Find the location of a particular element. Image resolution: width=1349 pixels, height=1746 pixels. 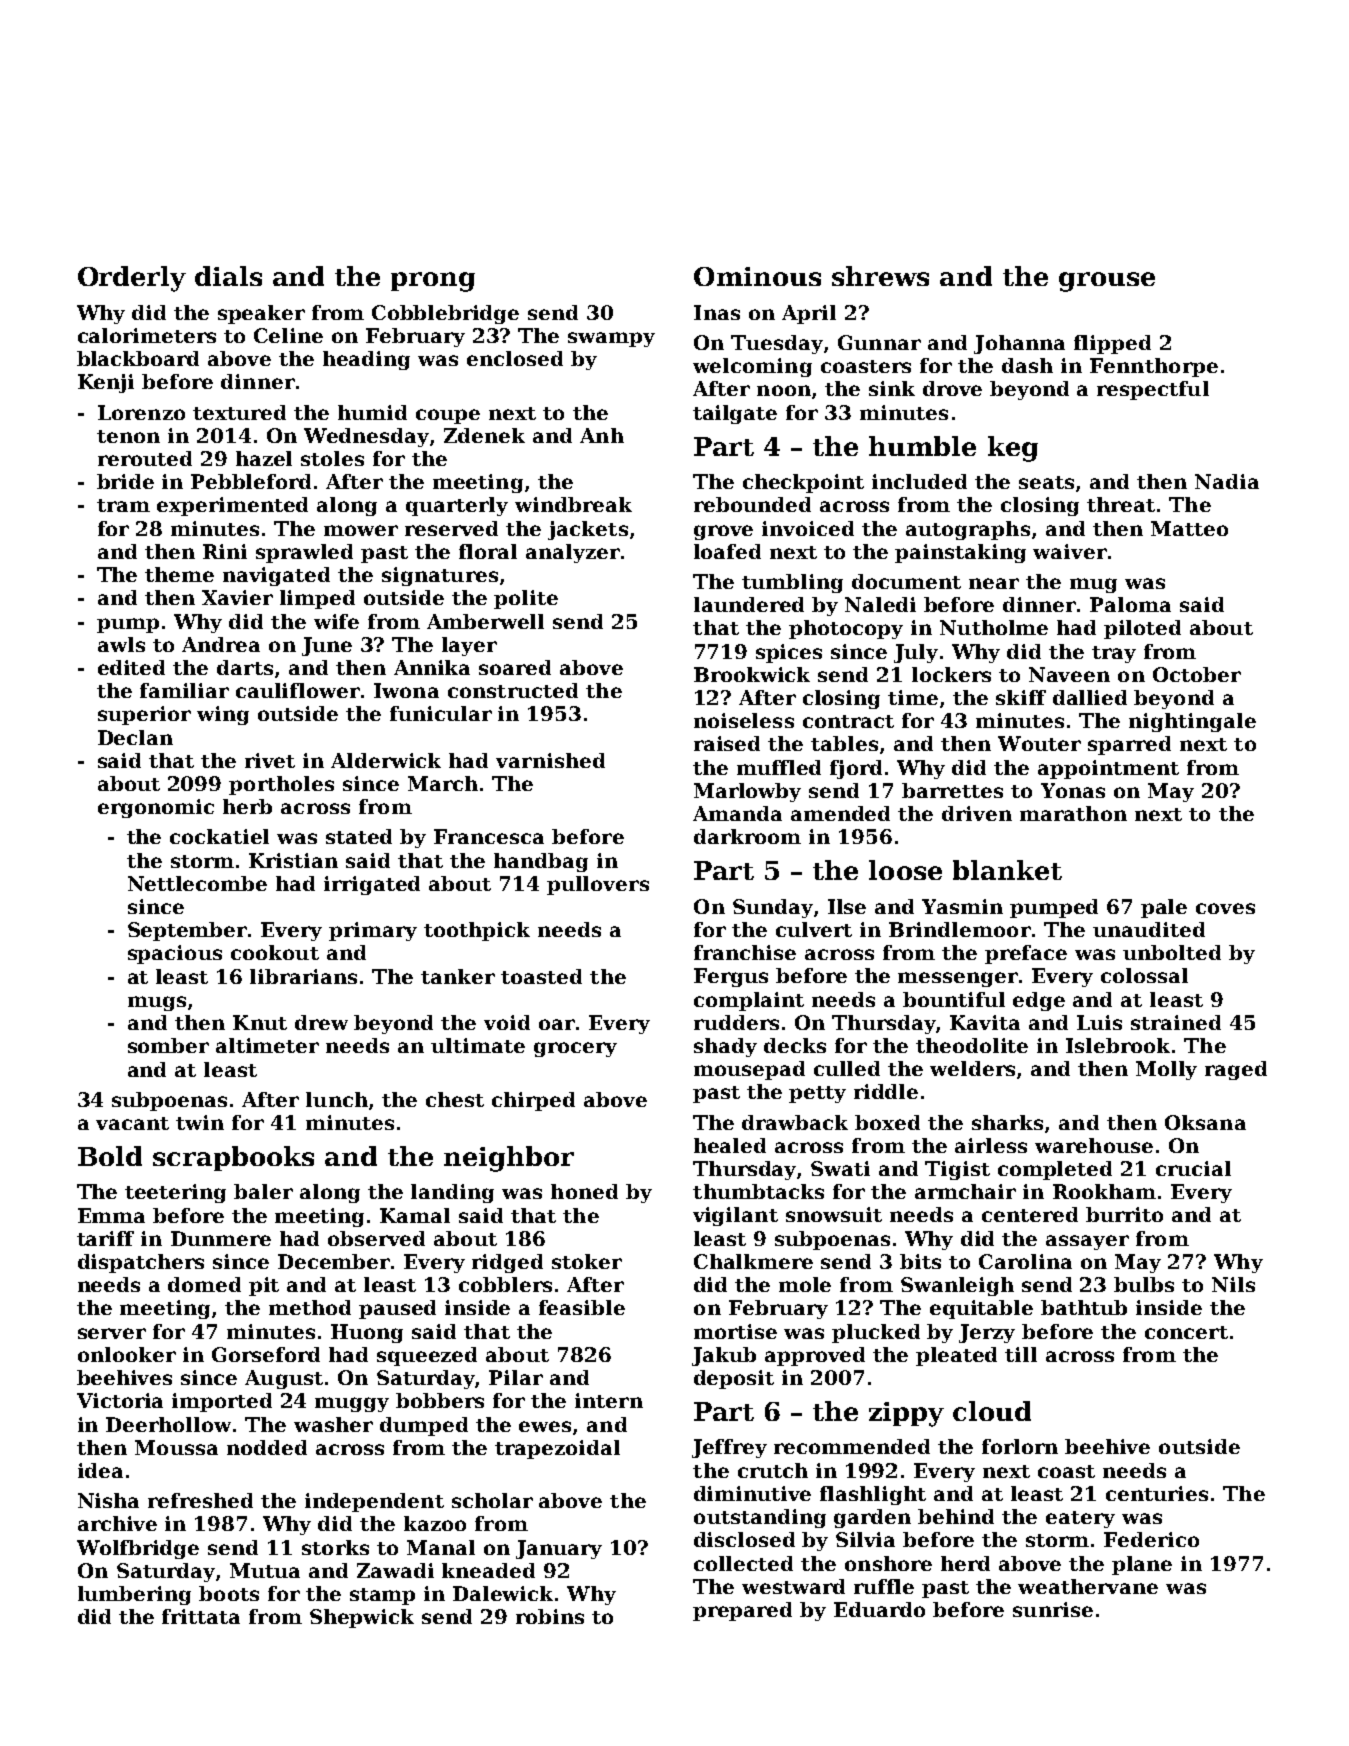

archive is located at coordinates (117, 1523).
